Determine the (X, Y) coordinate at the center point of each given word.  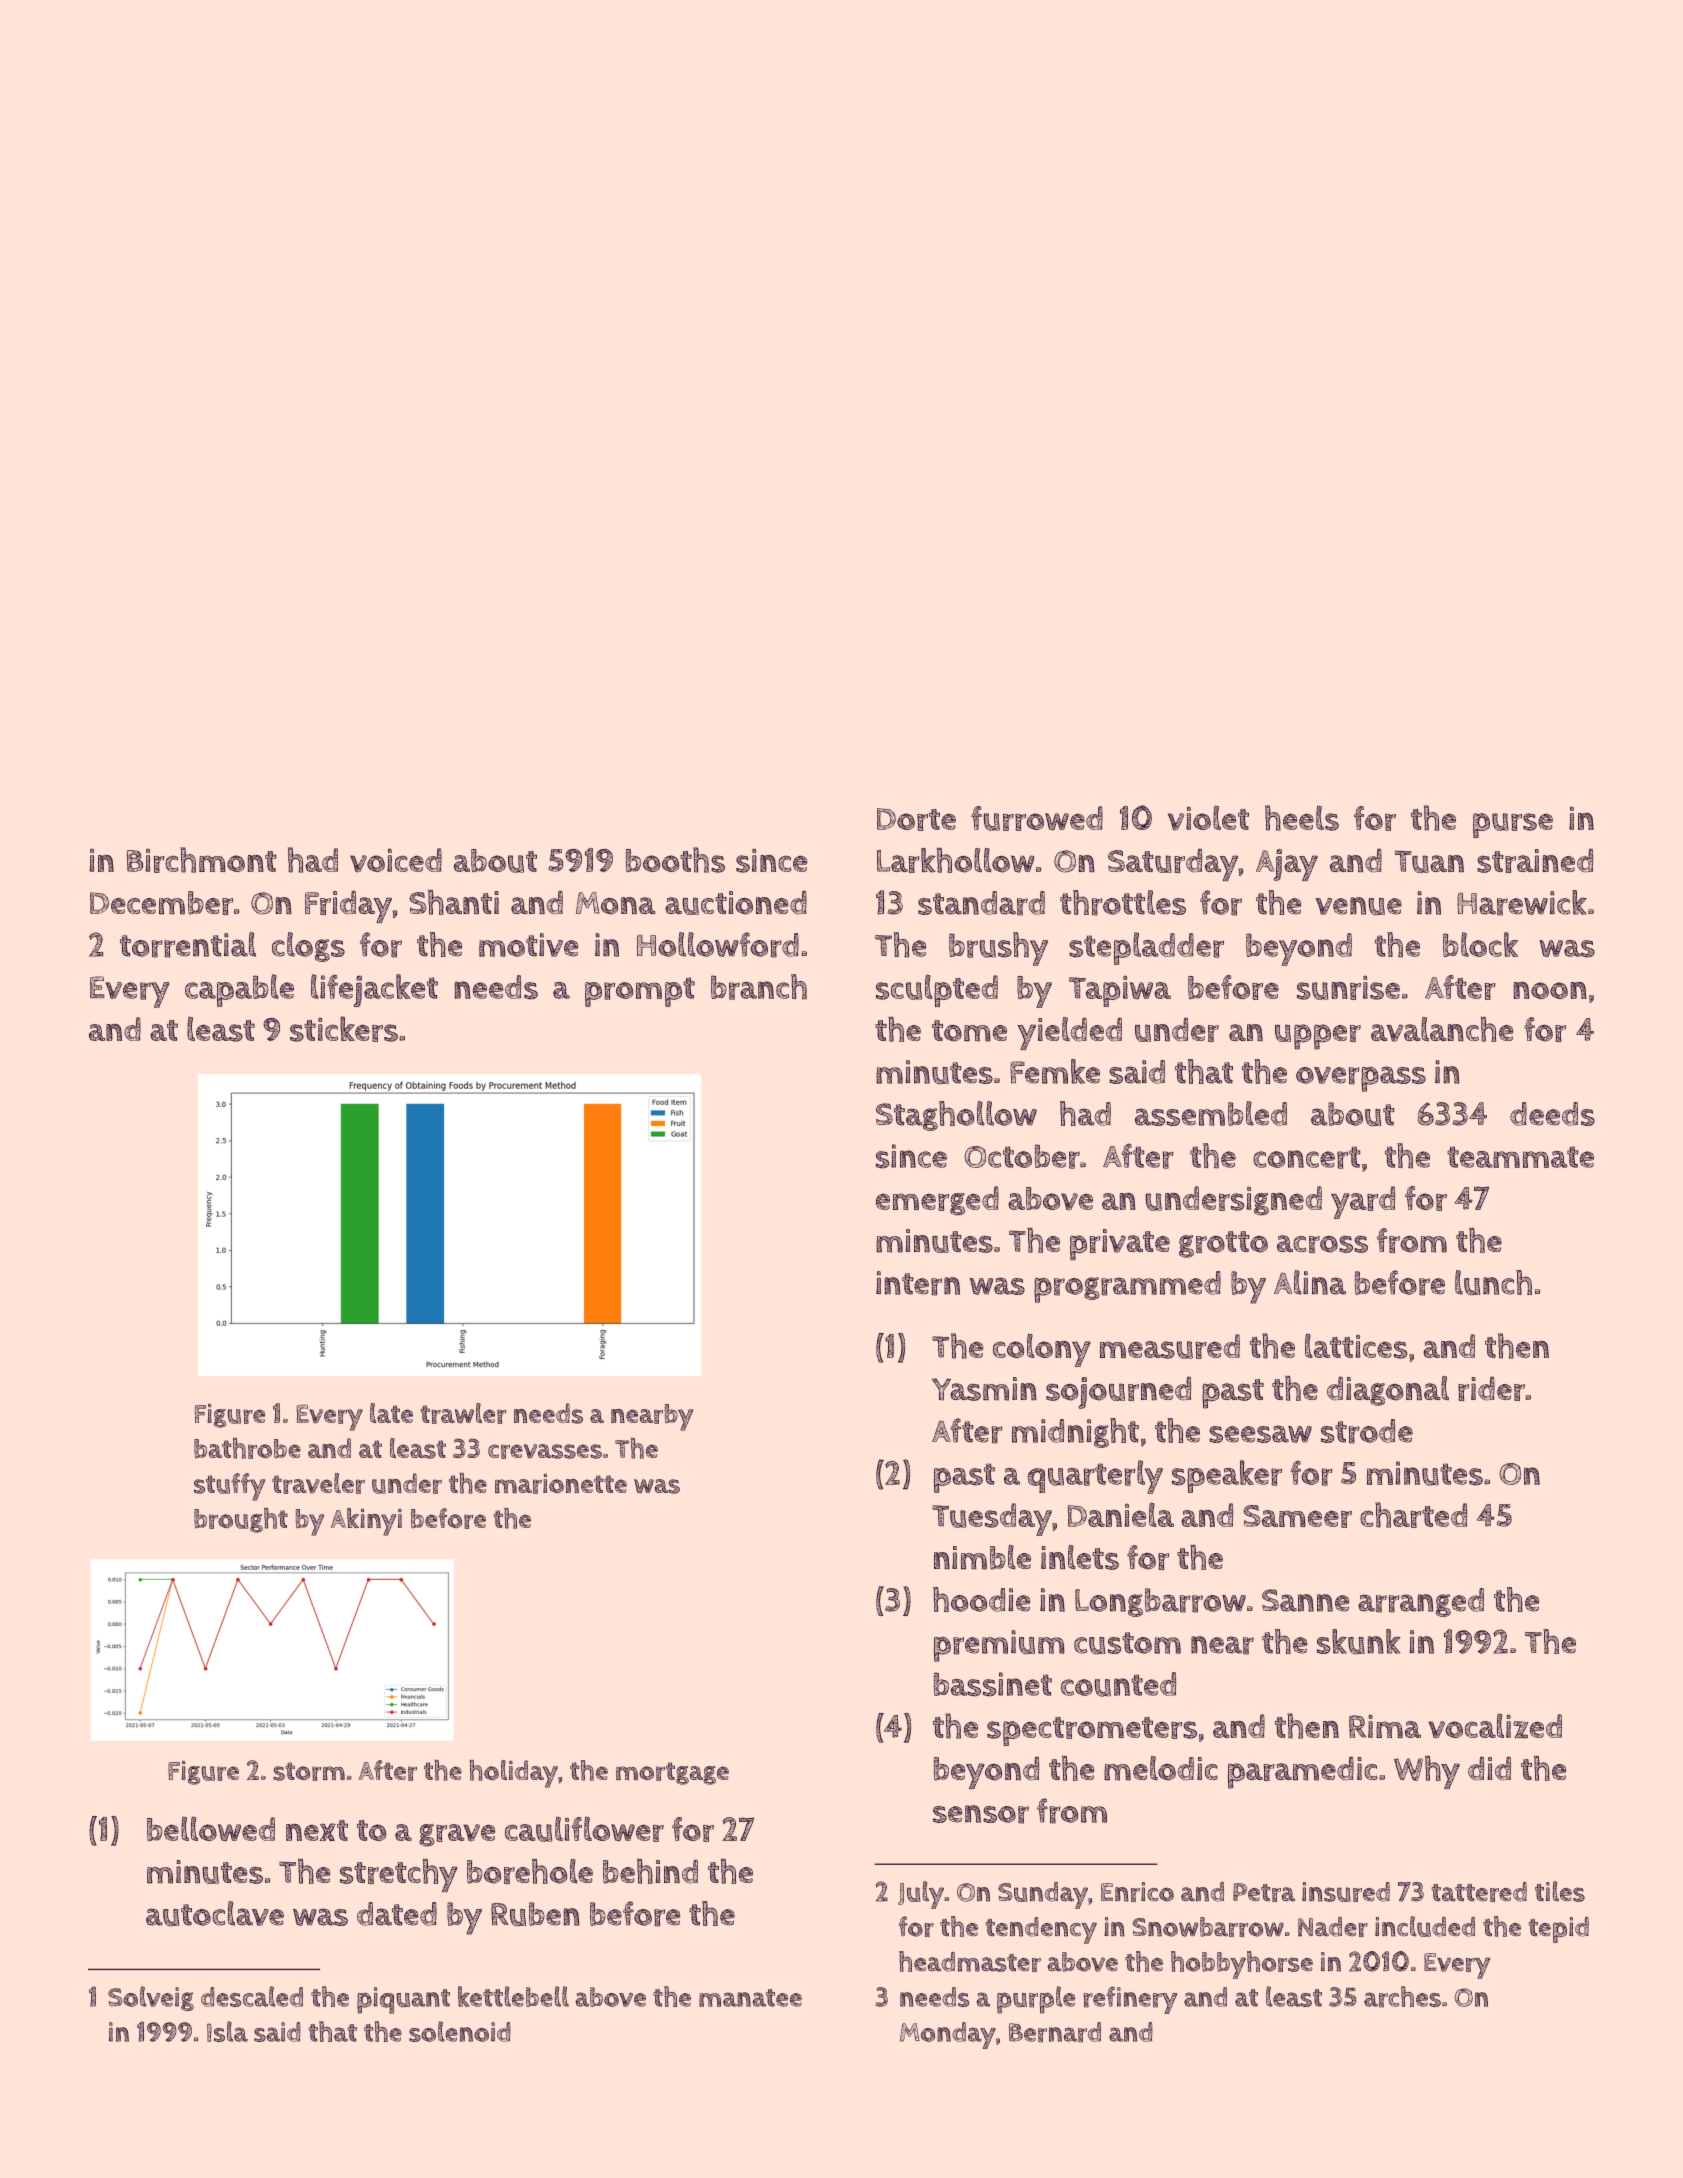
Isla (227, 2031)
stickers (344, 1029)
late (391, 1413)
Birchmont (202, 860)
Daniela (1121, 1514)
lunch (1493, 1282)
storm (309, 1771)
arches (1402, 1997)
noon (1550, 990)
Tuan (1429, 861)
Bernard (1055, 2032)
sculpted (937, 990)
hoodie (981, 1599)
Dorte (916, 819)
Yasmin (984, 1389)
